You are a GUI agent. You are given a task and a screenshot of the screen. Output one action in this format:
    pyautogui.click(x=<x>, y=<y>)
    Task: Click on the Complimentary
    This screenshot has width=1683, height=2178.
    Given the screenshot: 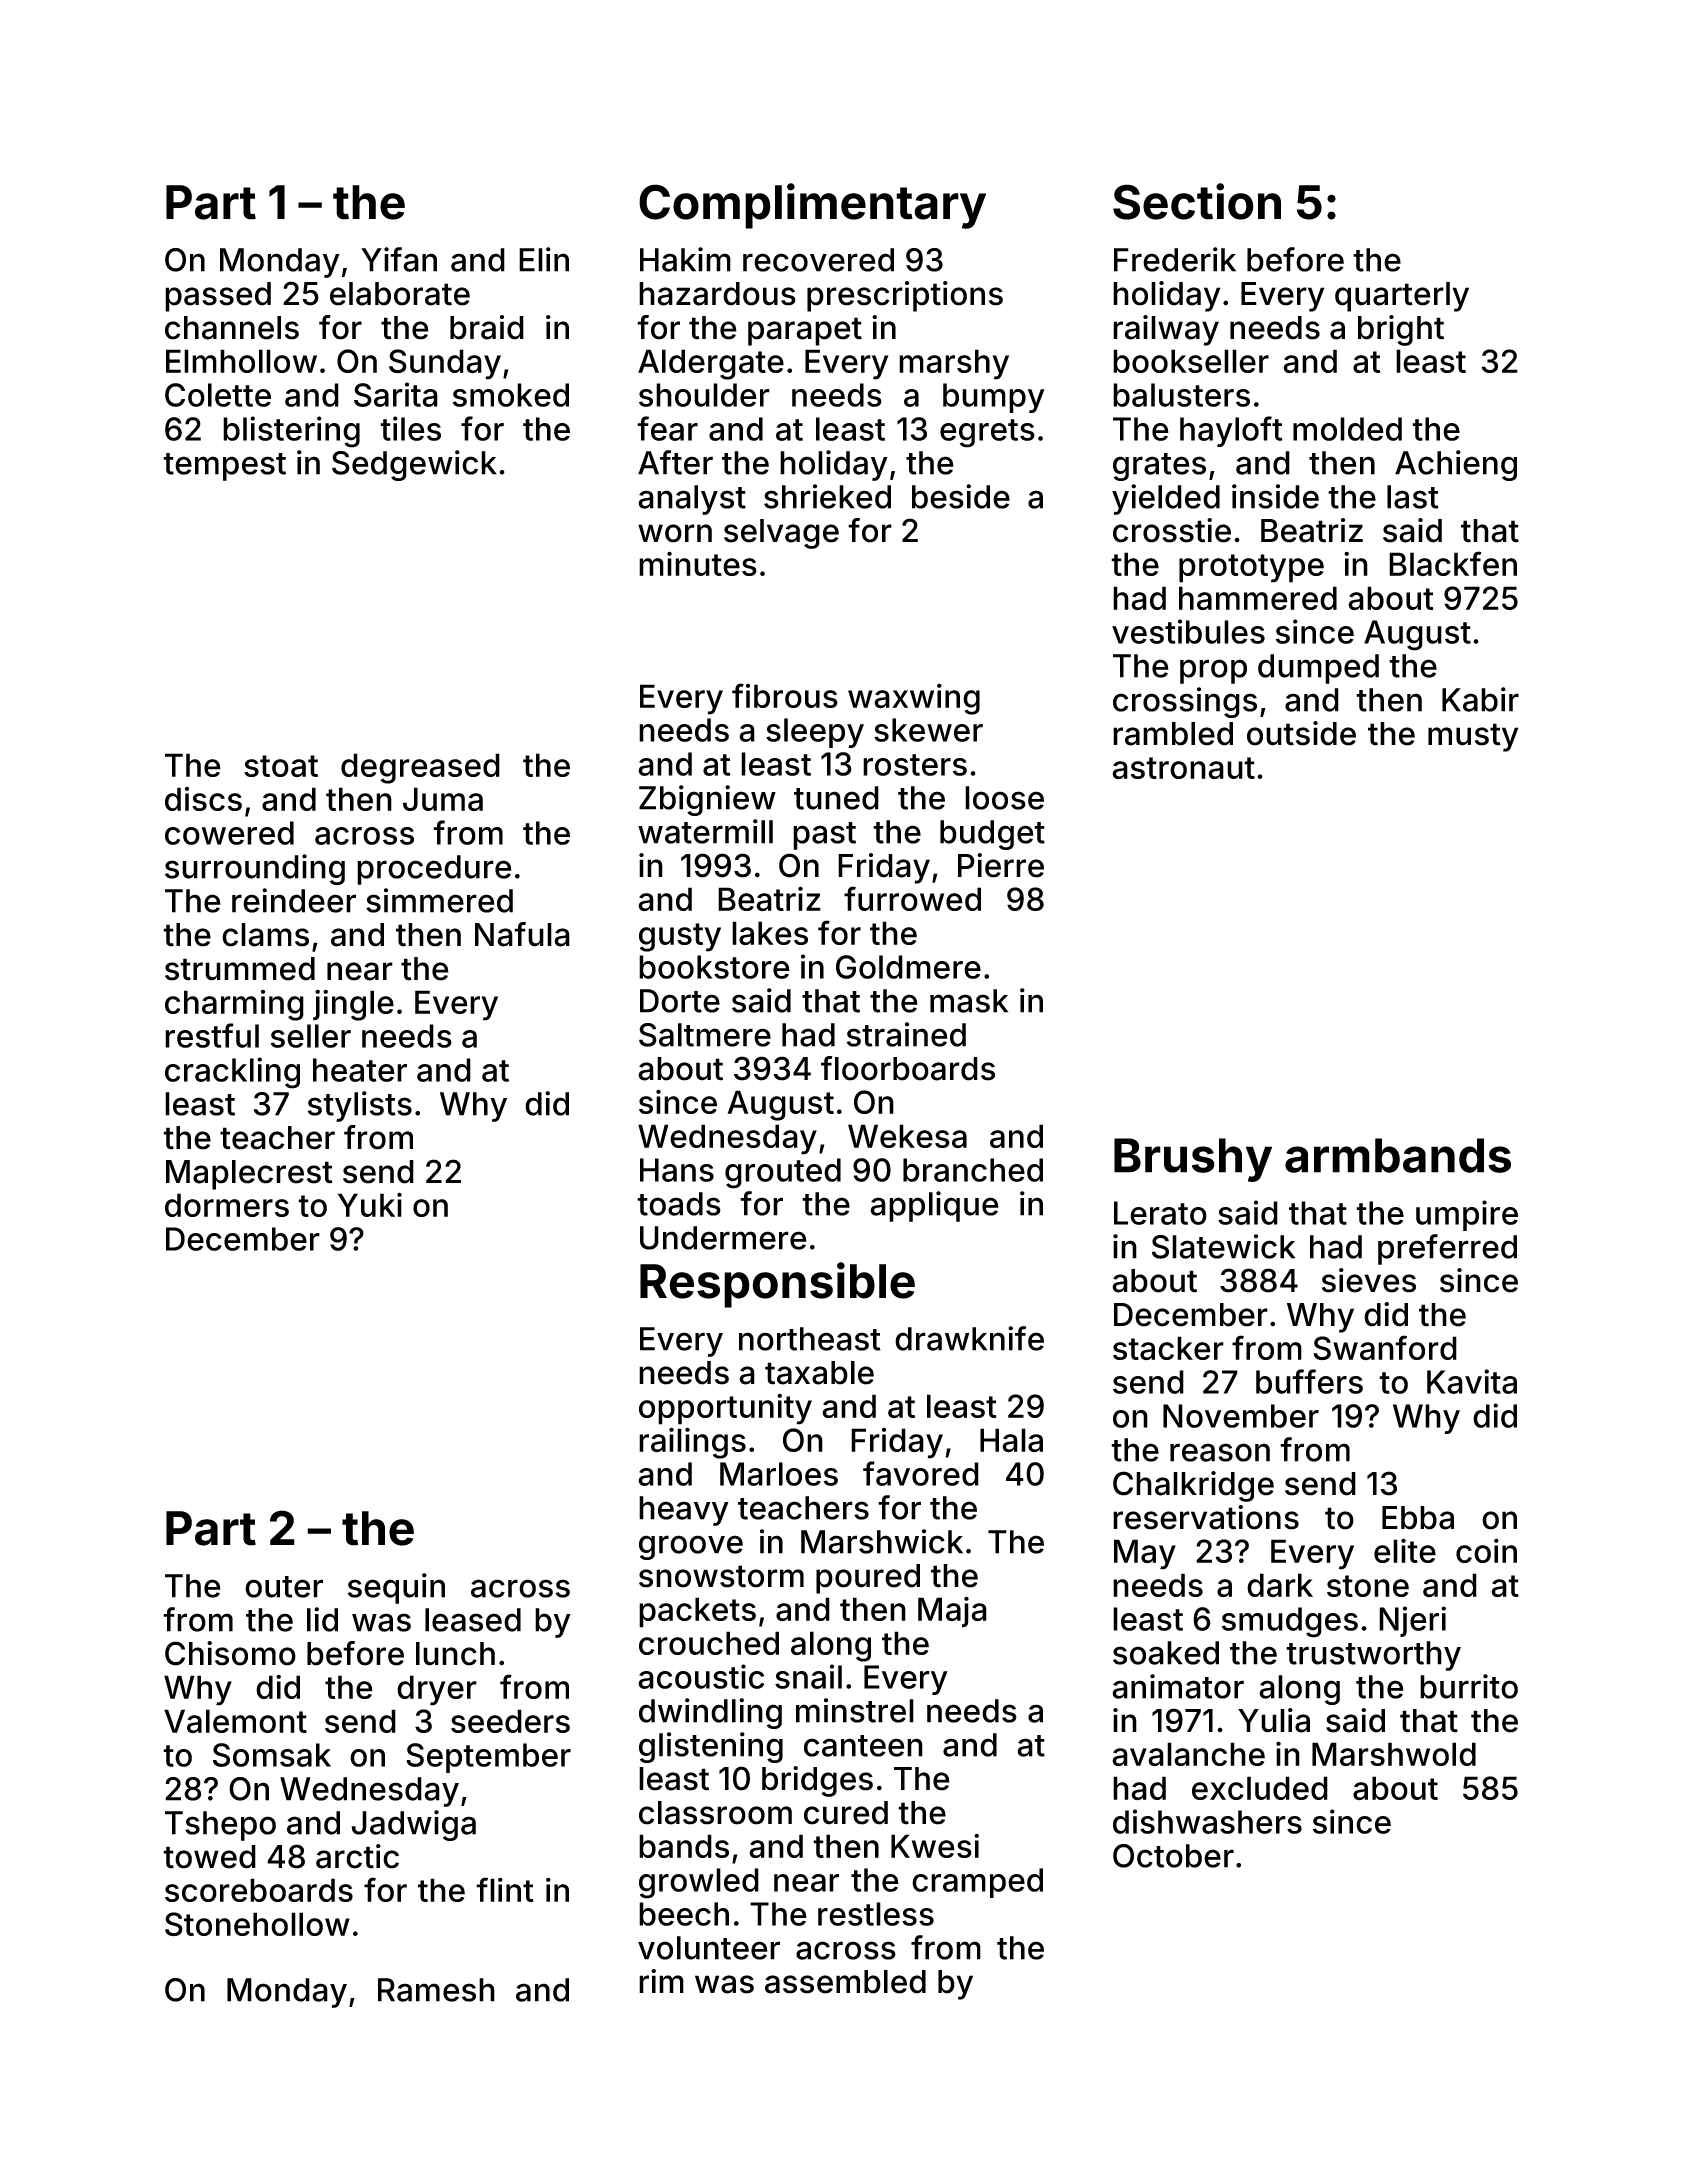 What is the action you would take?
    pyautogui.click(x=812, y=206)
